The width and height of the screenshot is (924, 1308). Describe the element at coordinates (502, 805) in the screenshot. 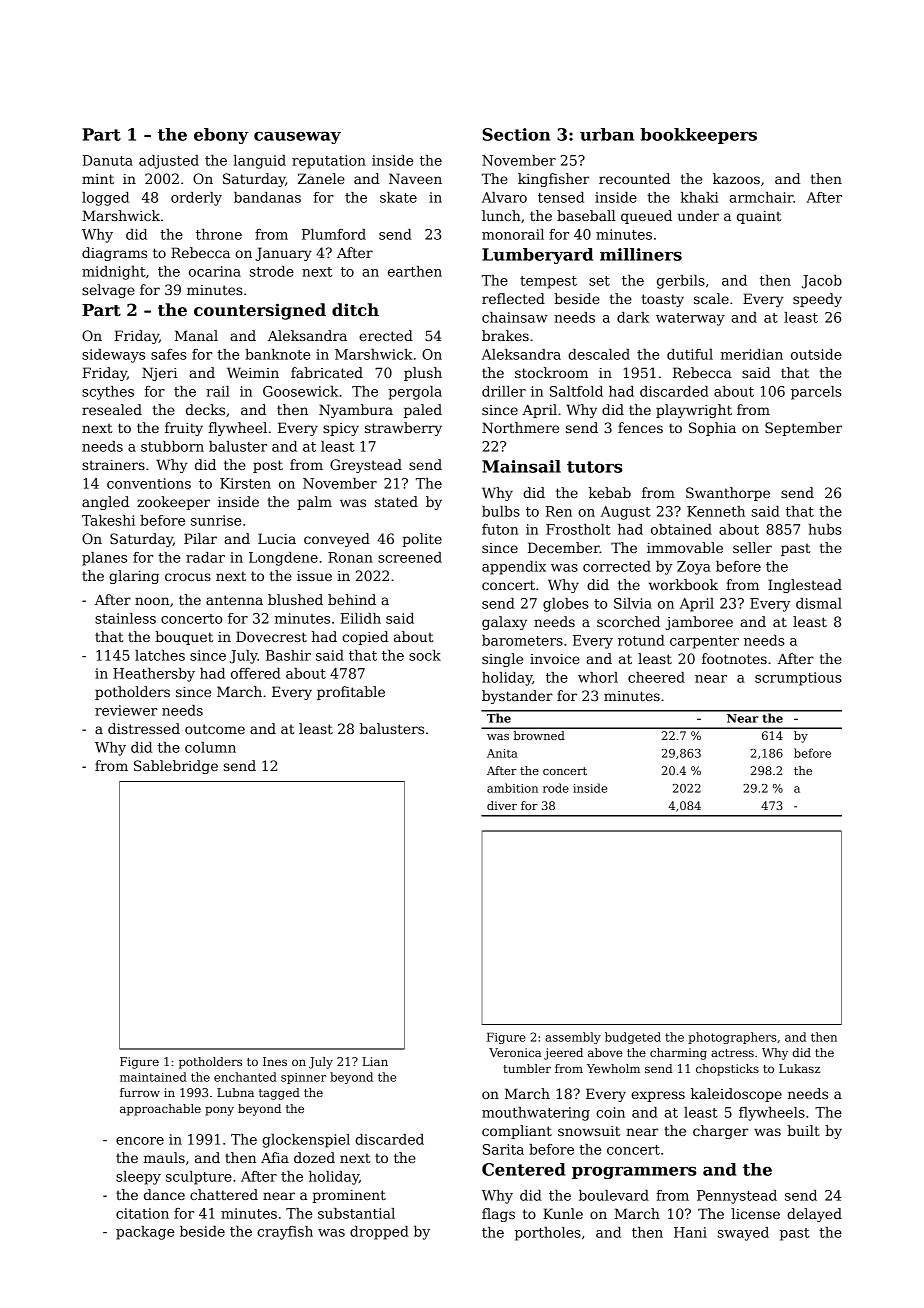

I see `diver` at that location.
